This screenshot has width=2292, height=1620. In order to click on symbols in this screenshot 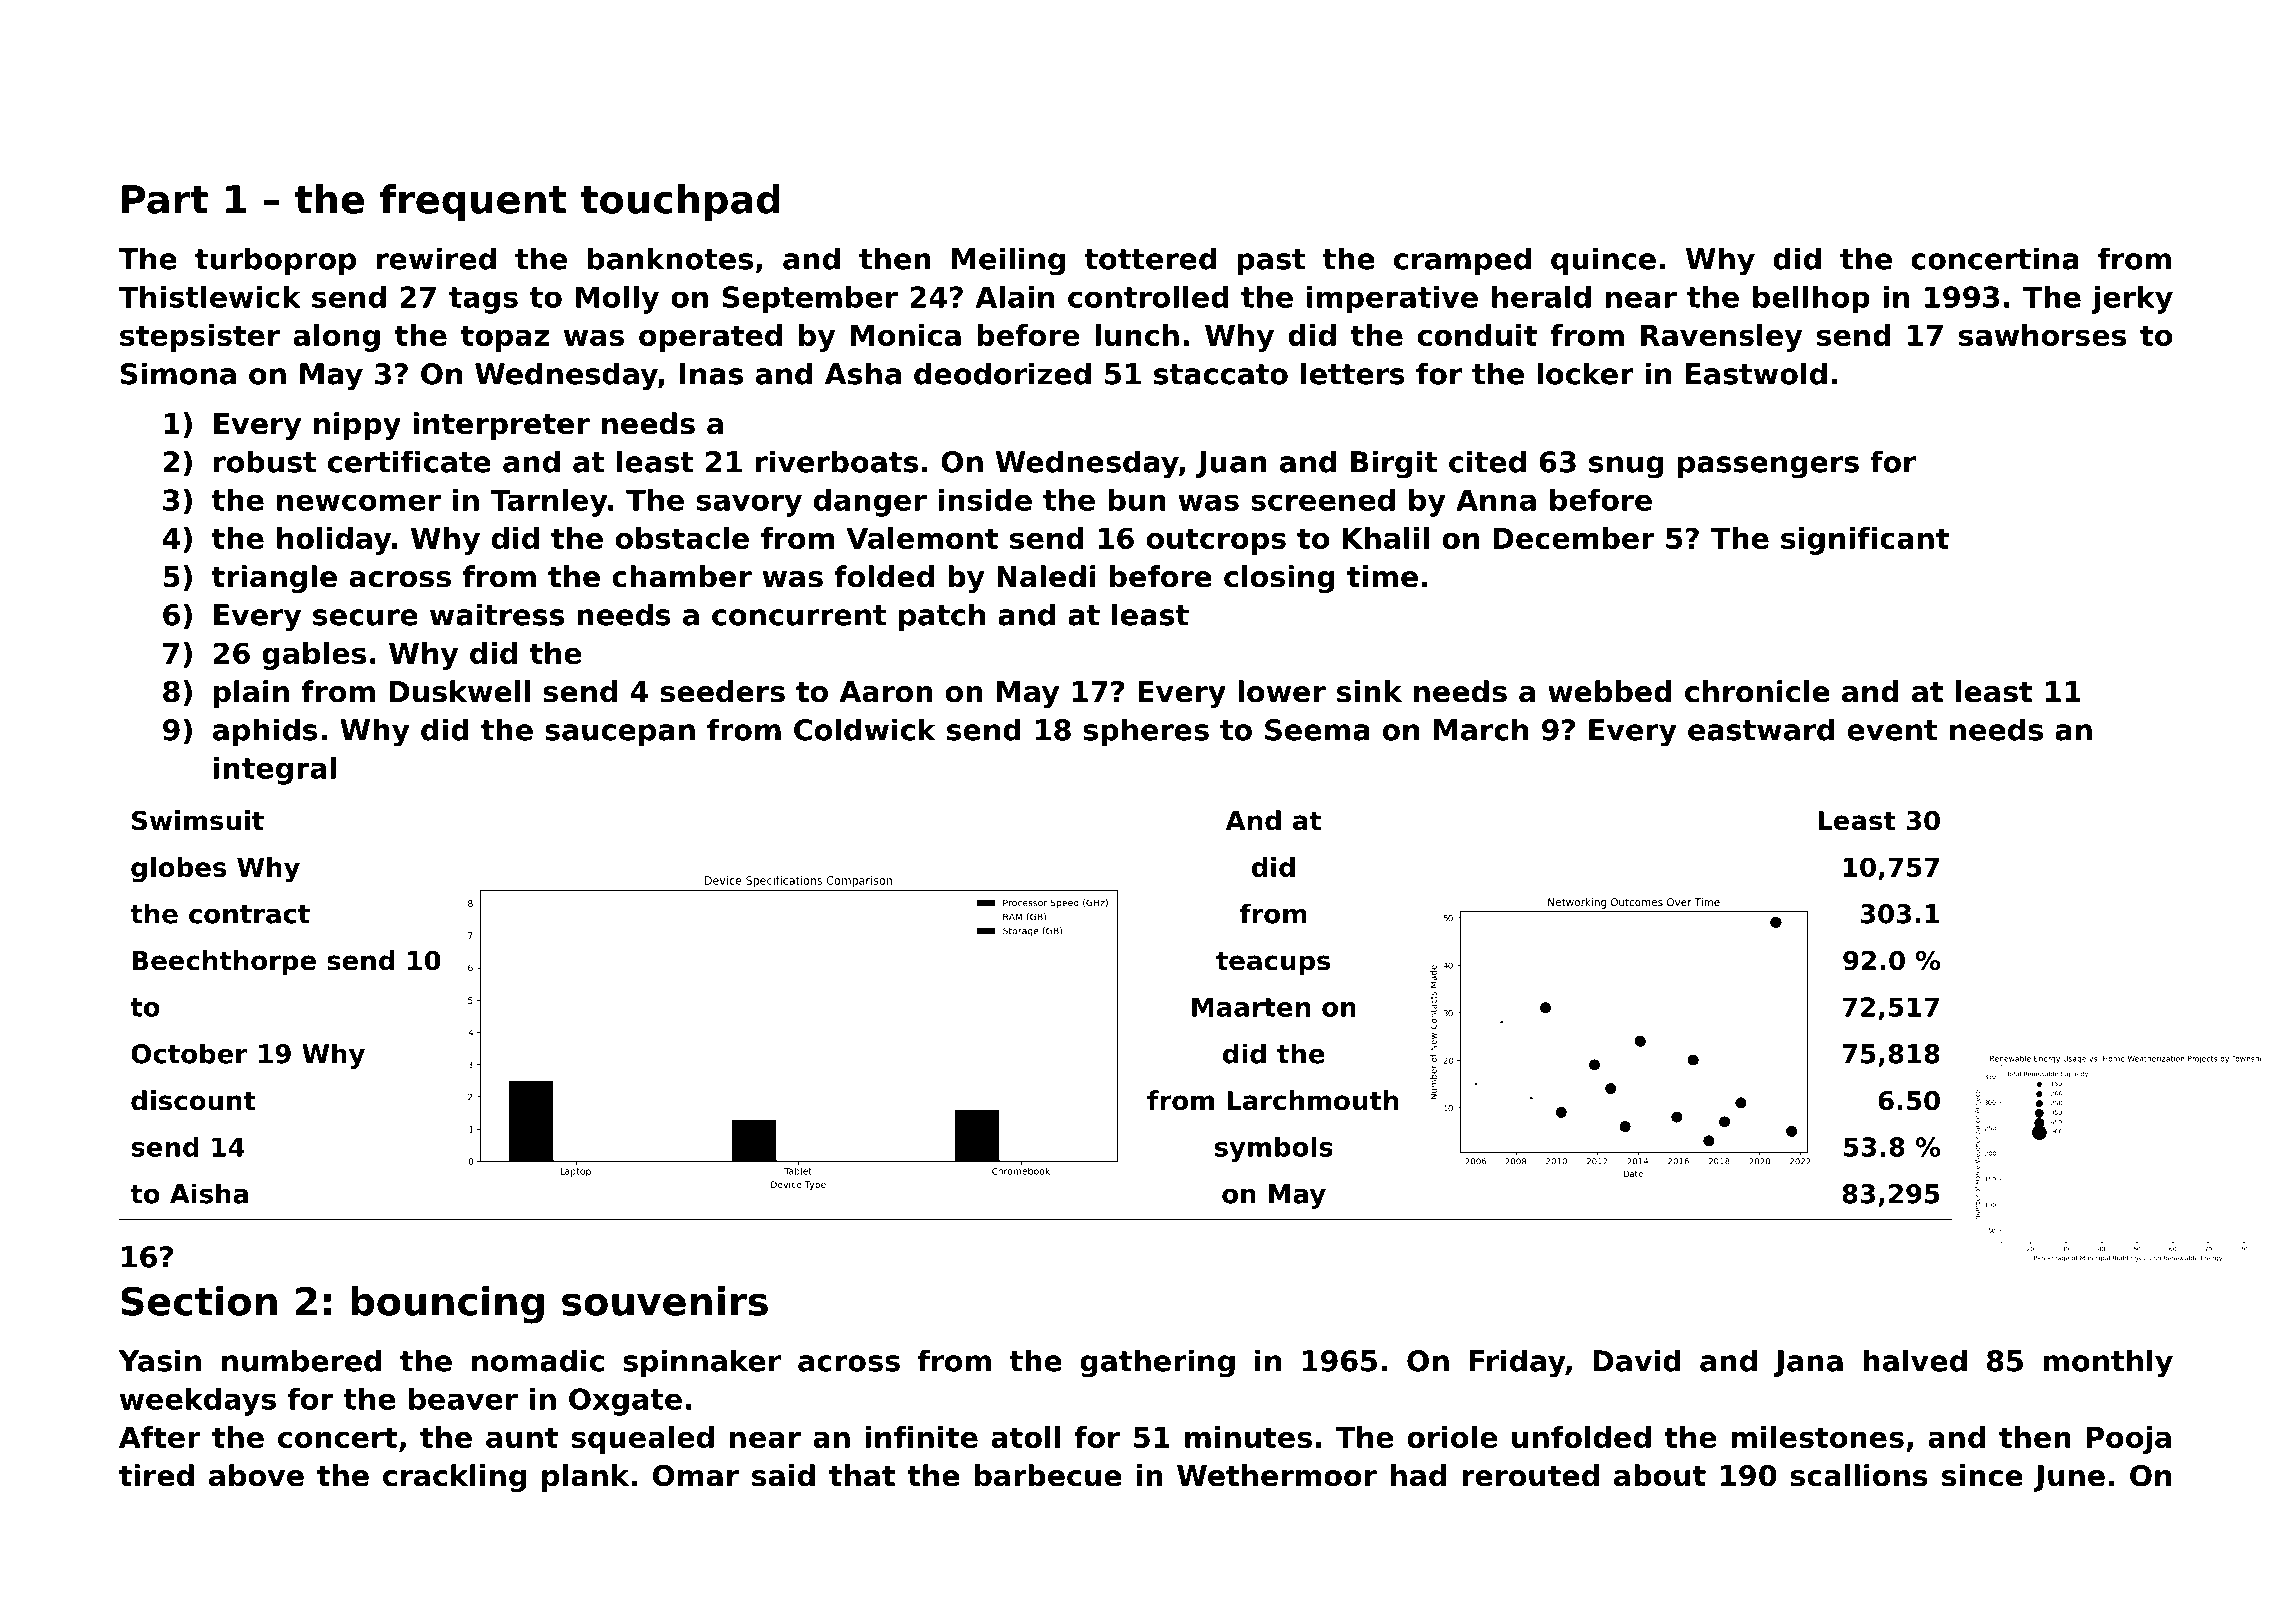, I will do `click(1274, 1149)`.
